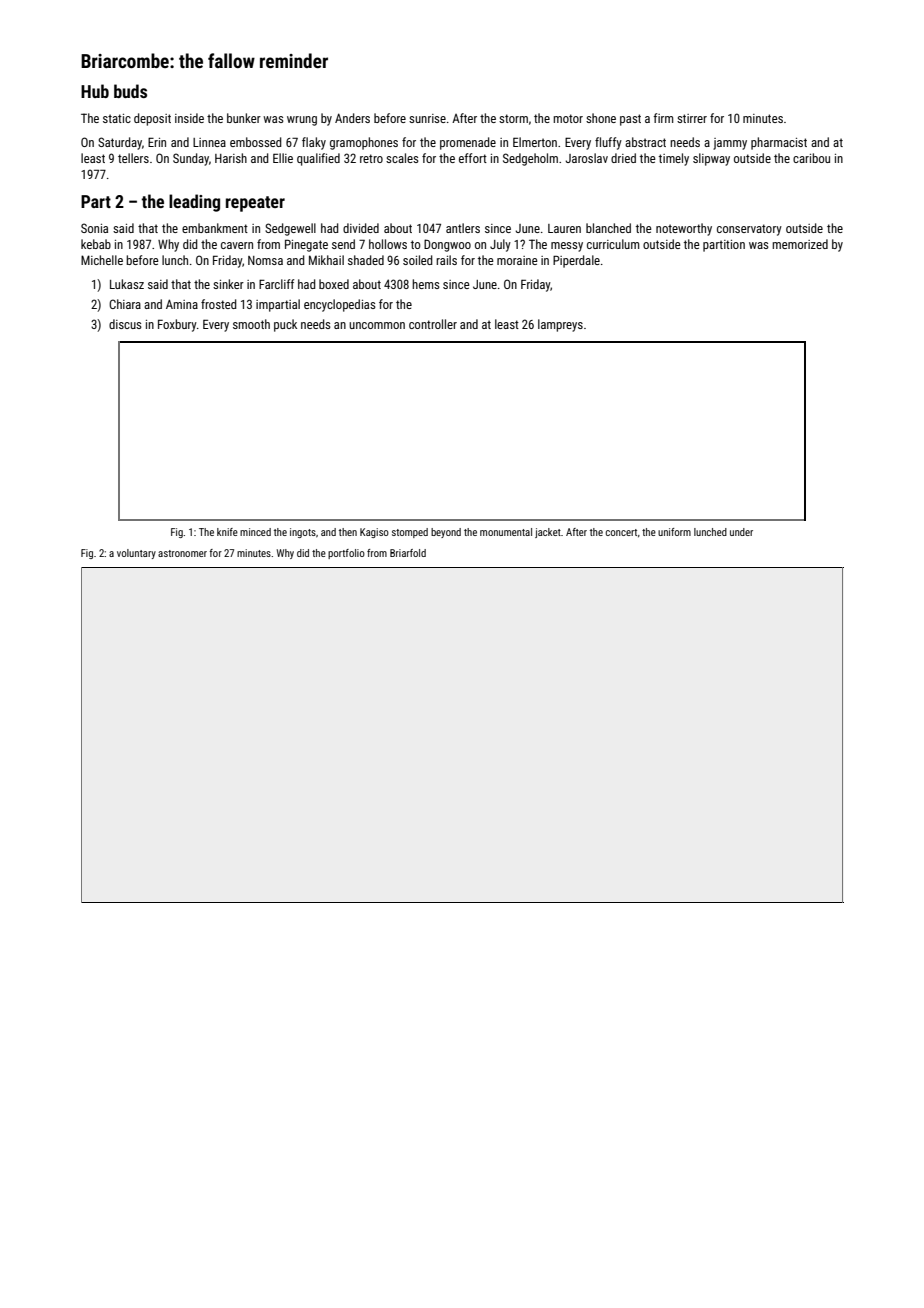 The height and width of the screenshot is (1308, 924). What do you see at coordinates (255, 204) in the screenshot?
I see `repeater` at bounding box center [255, 204].
